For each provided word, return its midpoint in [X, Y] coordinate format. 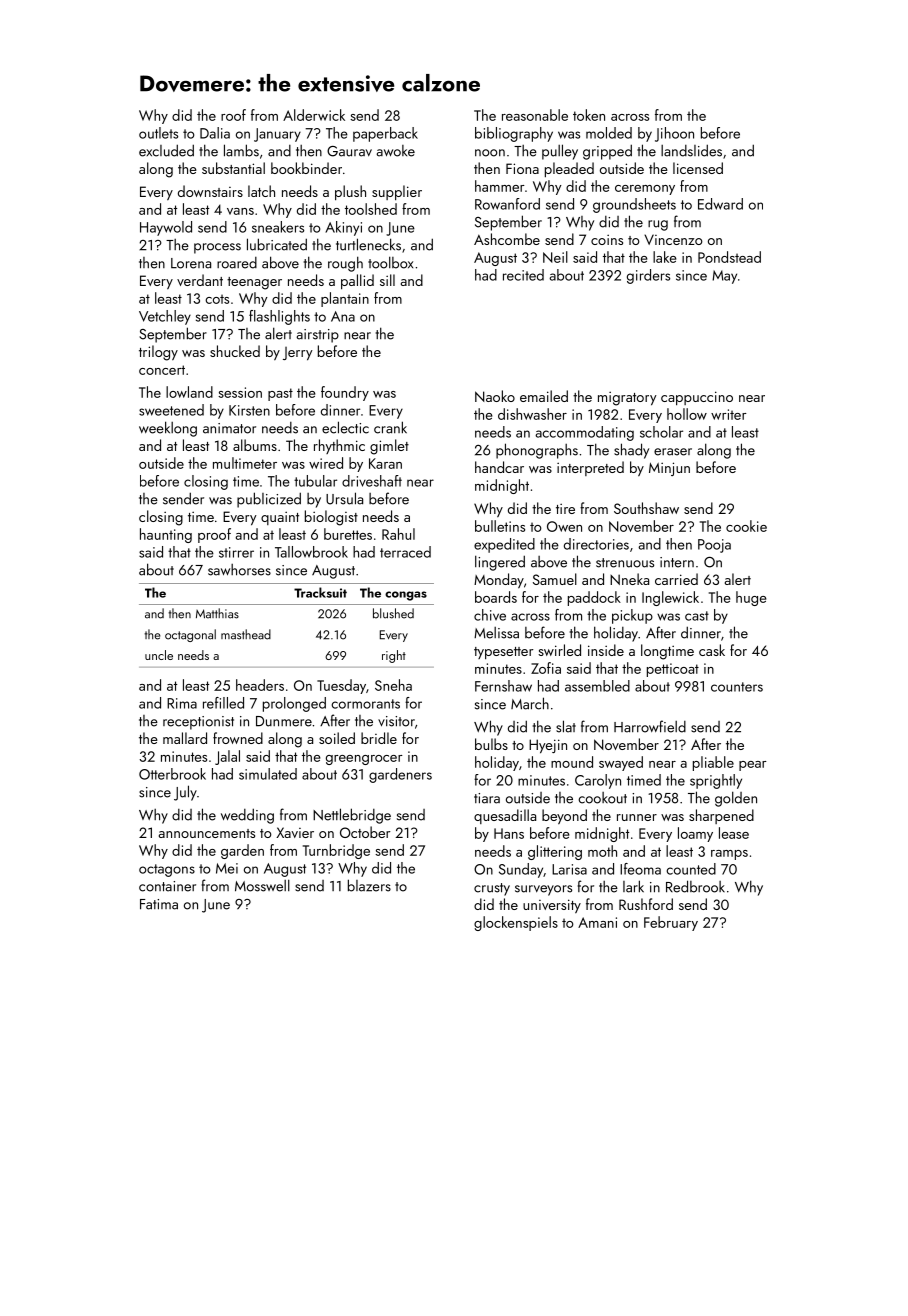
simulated [268, 774]
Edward [720, 204]
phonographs [537, 451]
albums [255, 445]
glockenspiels [516, 923]
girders [648, 276]
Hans [509, 833]
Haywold [166, 228]
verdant [200, 280]
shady [631, 451]
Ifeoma [640, 869]
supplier [397, 192]
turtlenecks [368, 244]
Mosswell [262, 885]
